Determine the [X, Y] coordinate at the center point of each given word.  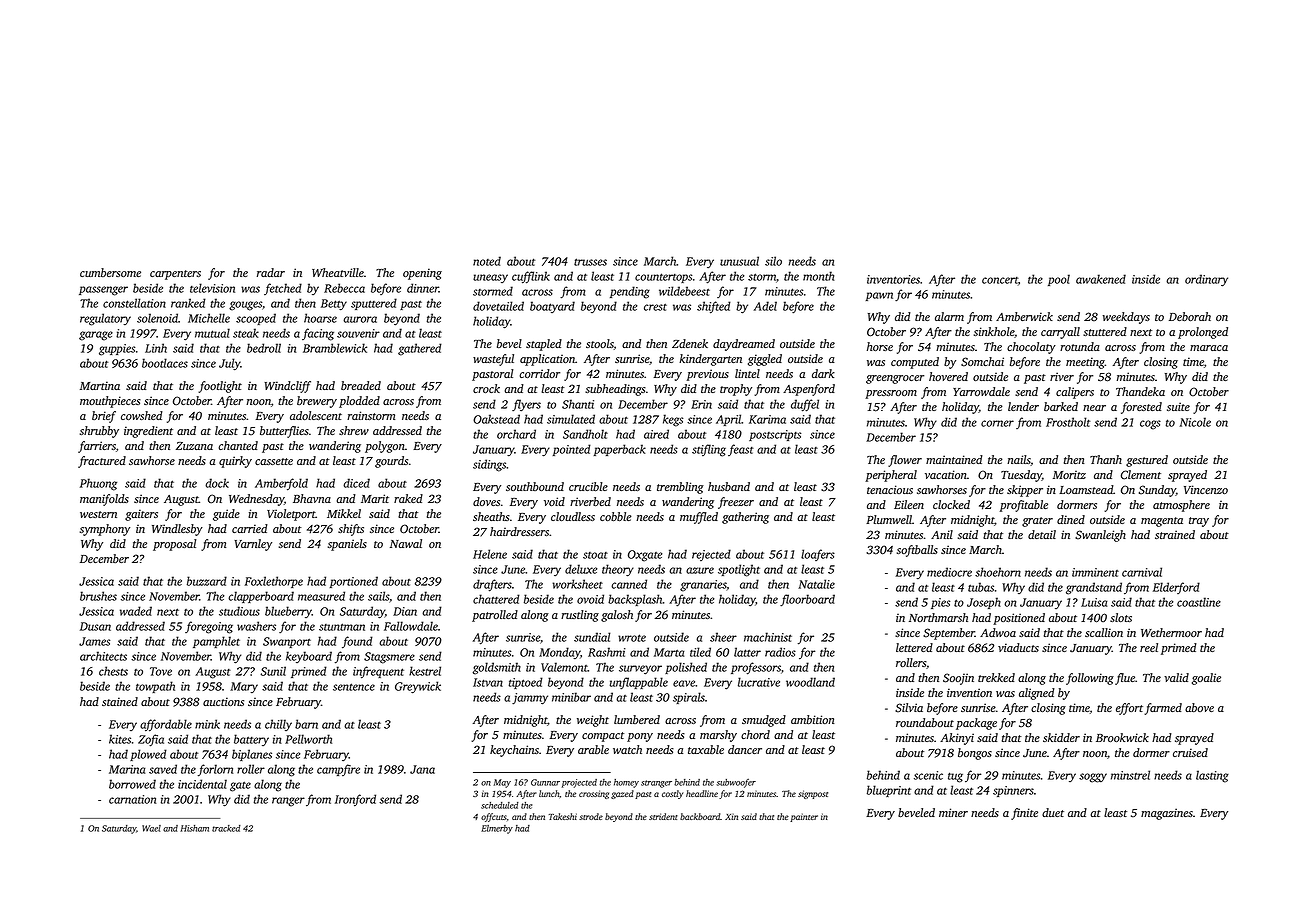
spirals [689, 698]
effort [1129, 709]
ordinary [1206, 280]
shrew [354, 430]
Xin [731, 817]
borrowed [132, 784]
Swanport [287, 642]
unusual [739, 261]
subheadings [615, 390]
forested [1141, 408]
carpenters [175, 275]
